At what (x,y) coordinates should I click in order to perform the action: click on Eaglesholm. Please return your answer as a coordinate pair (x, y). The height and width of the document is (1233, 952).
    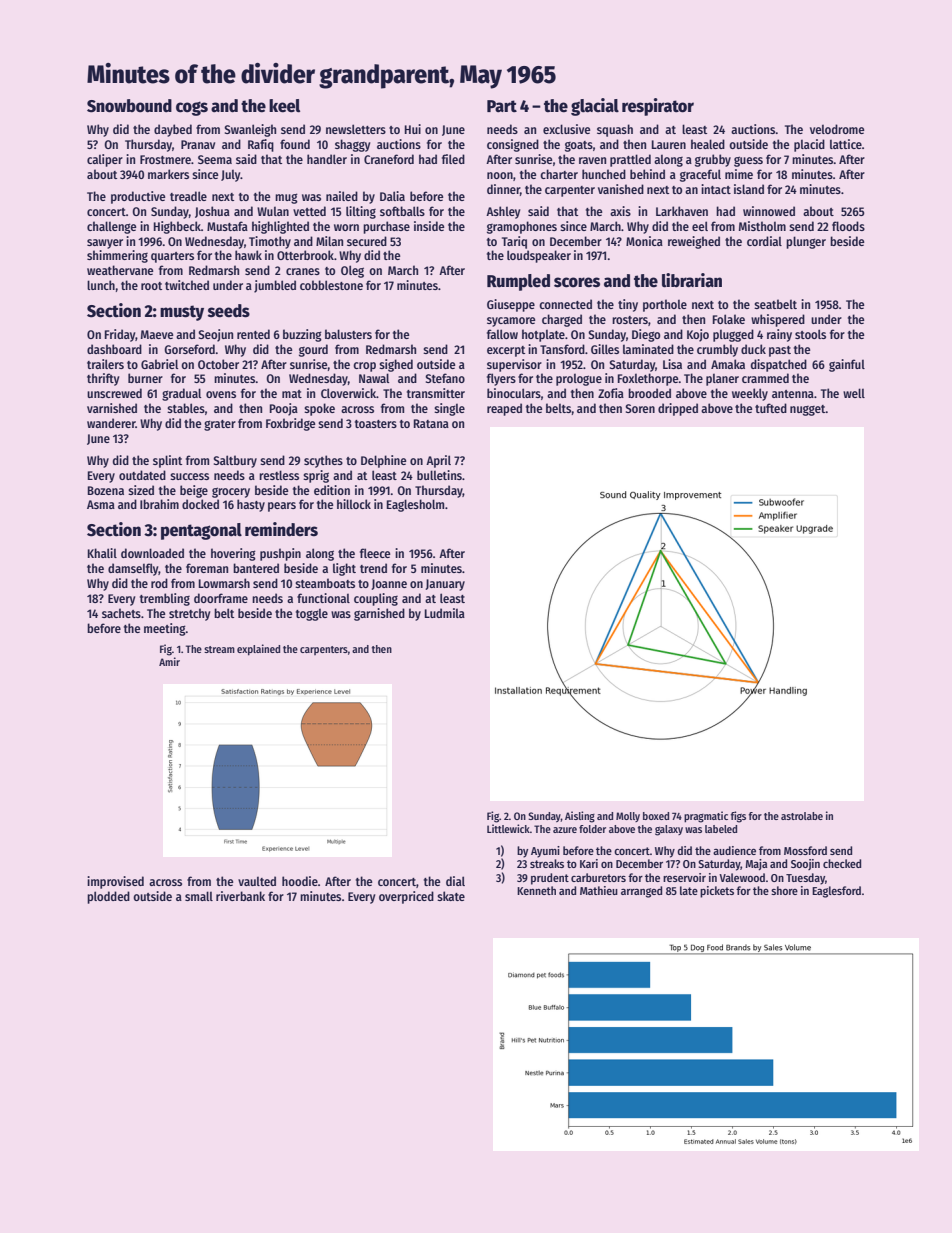
    Looking at the image, I should click on (415, 505).
